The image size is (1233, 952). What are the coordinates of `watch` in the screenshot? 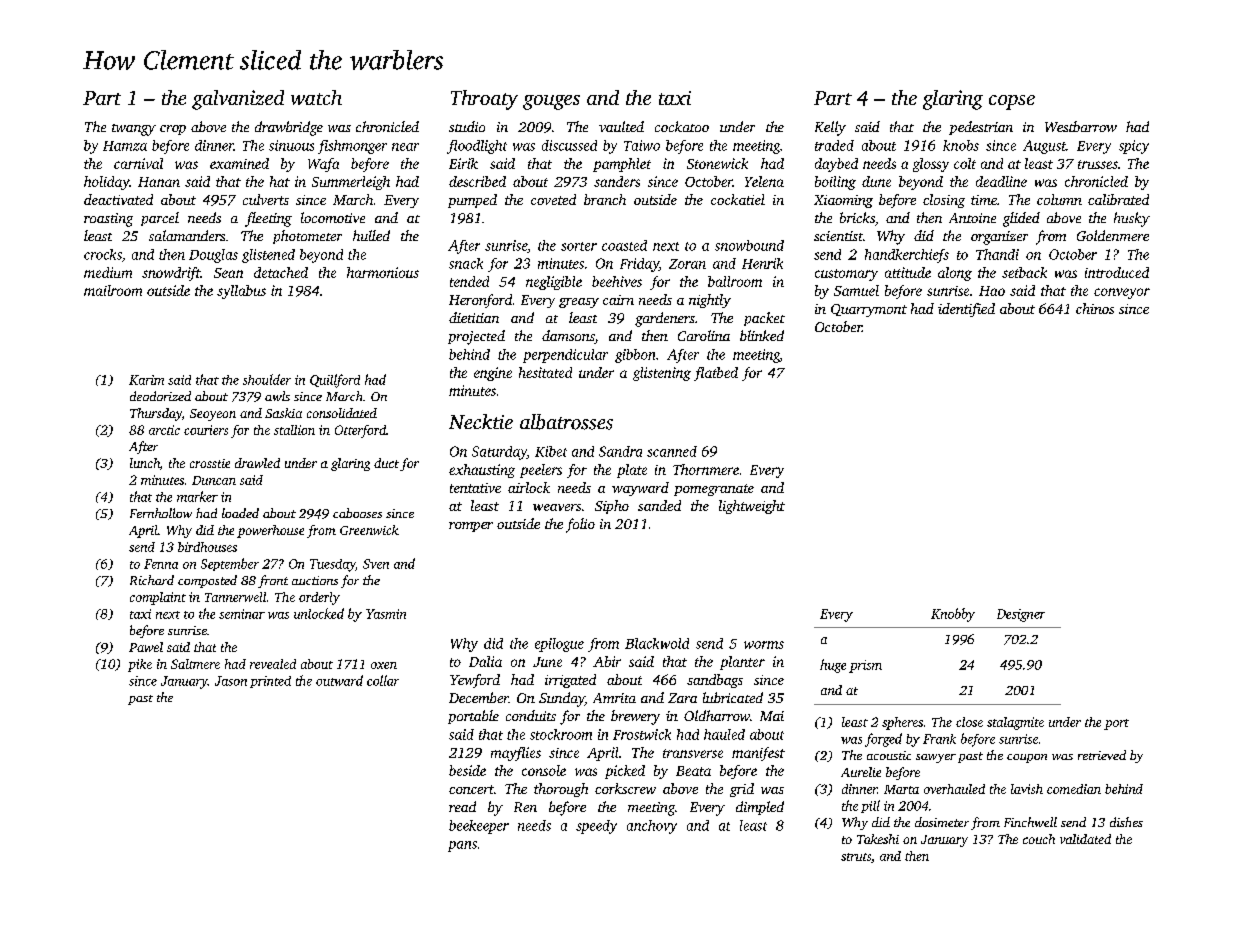 It's located at (316, 97).
